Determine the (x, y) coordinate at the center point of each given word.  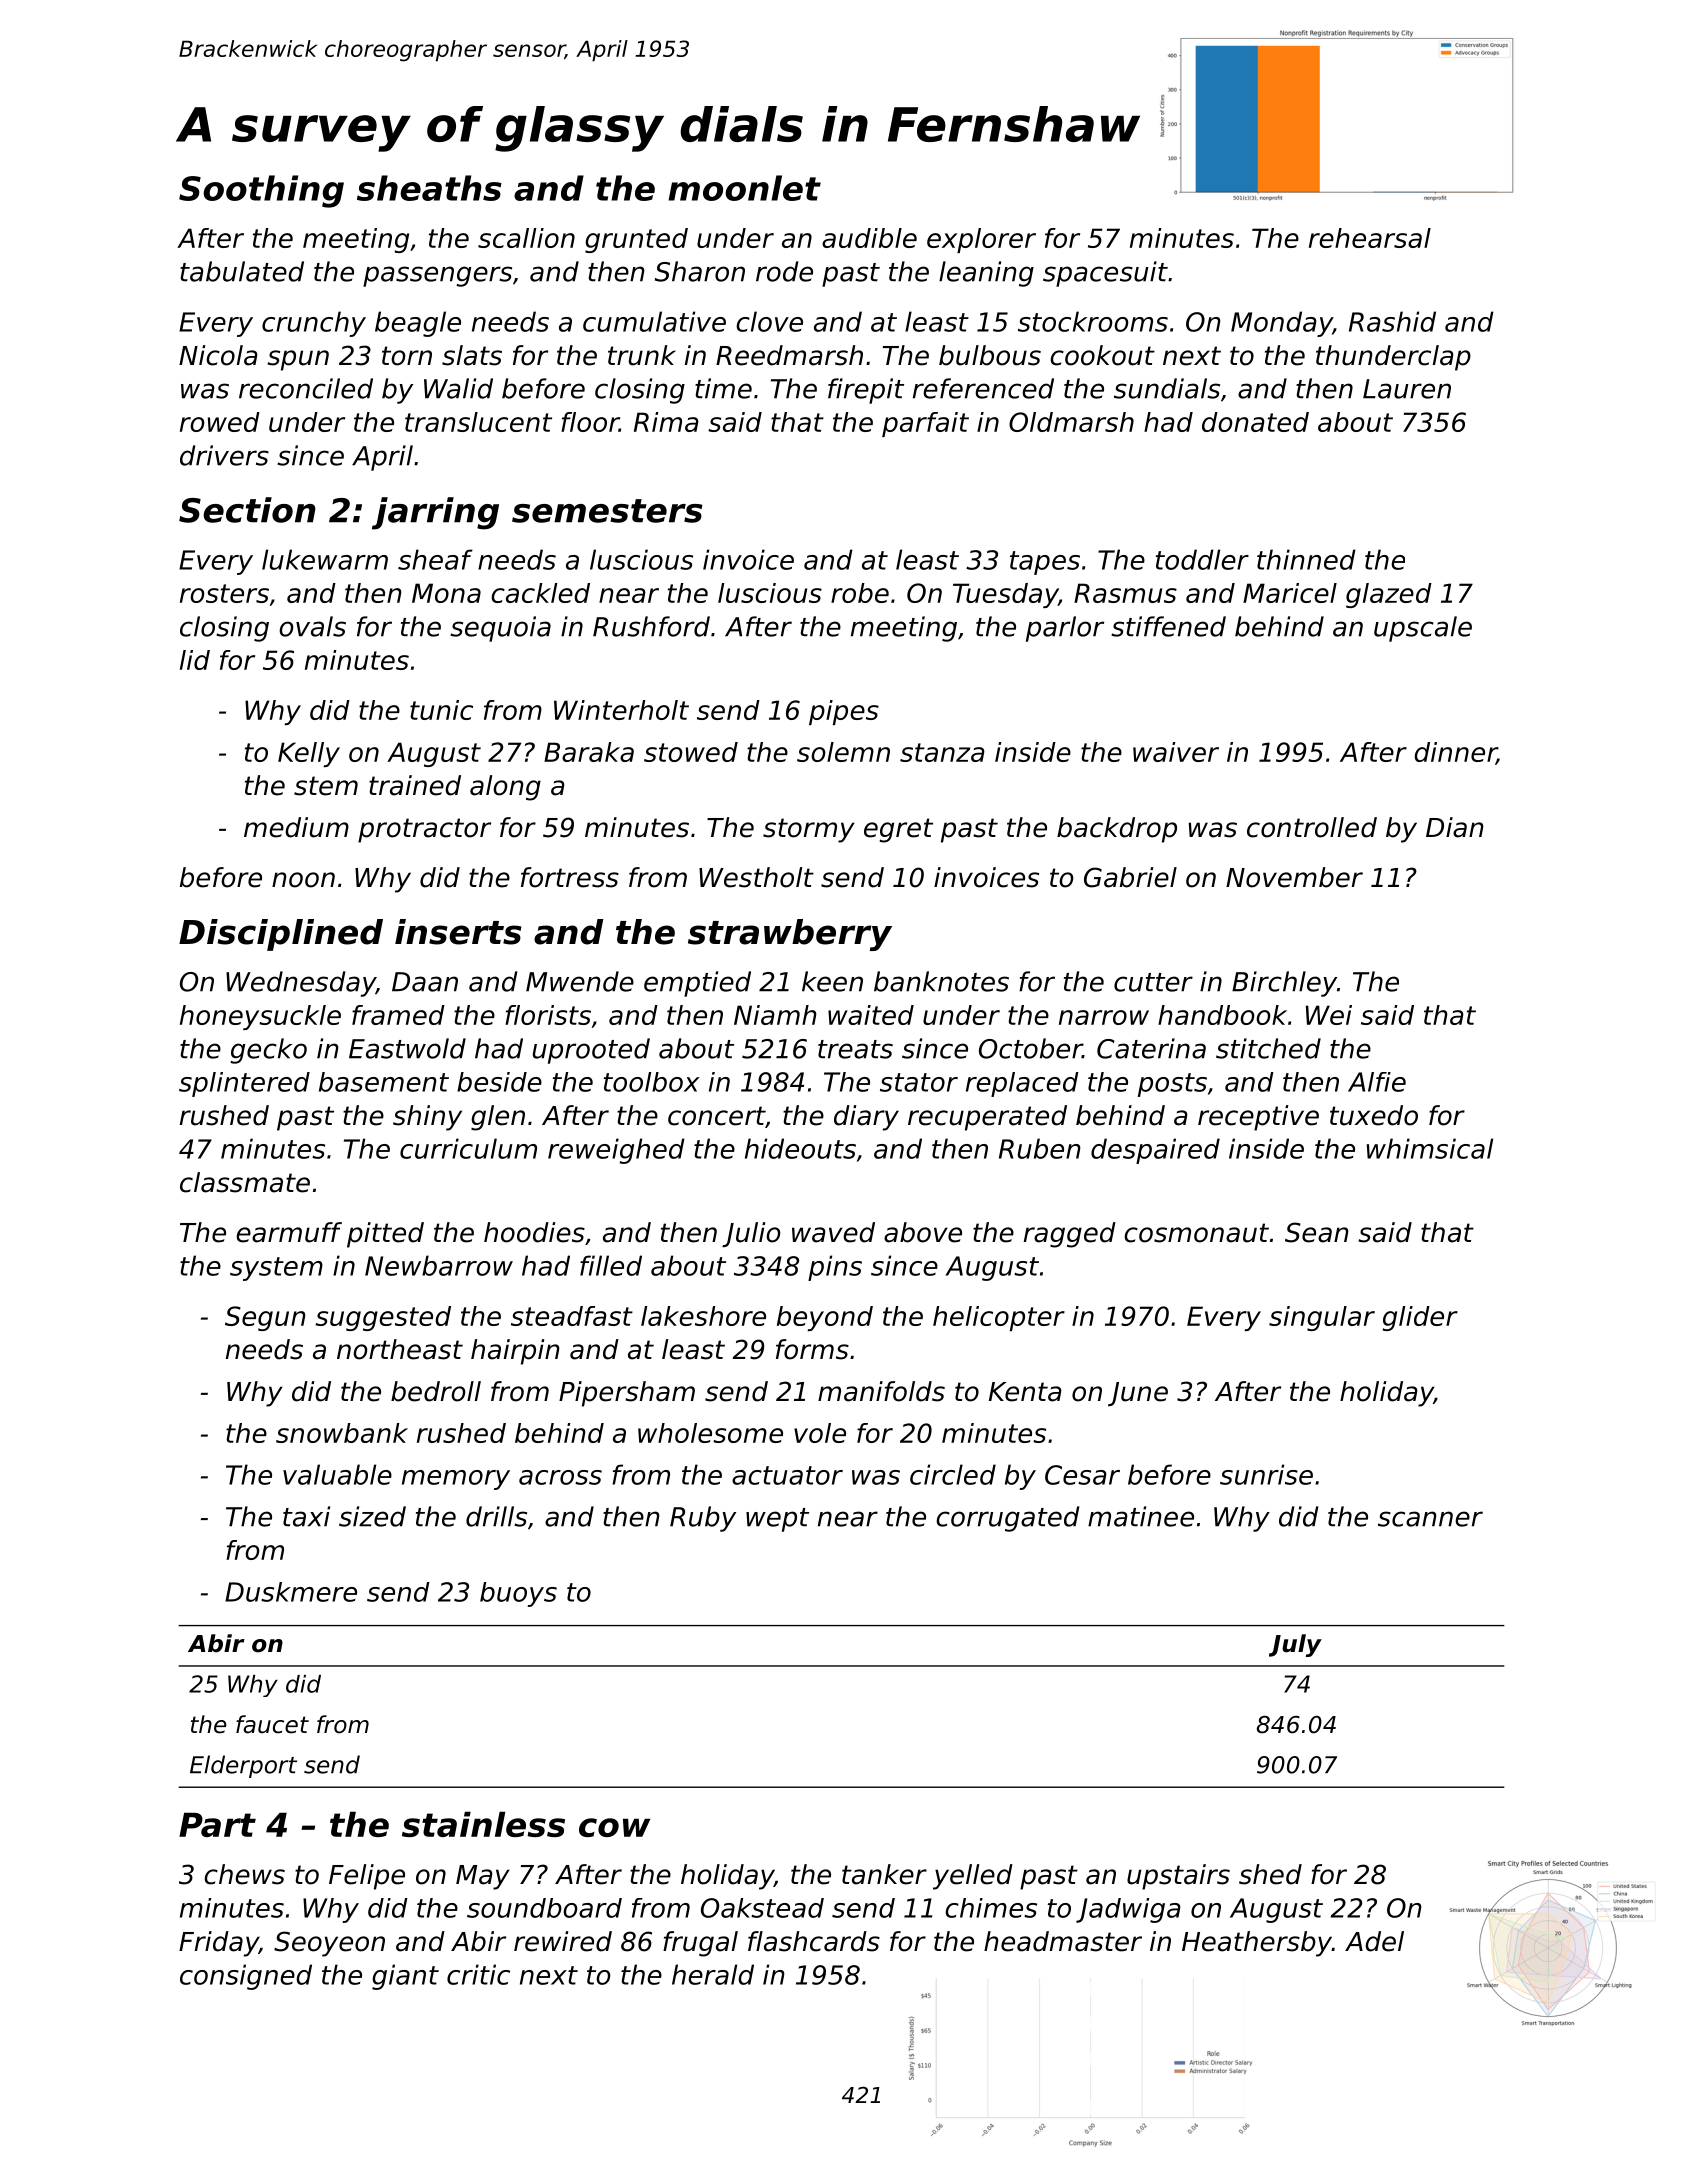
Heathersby (1257, 1944)
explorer (981, 240)
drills (496, 1516)
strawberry (790, 935)
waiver (1176, 752)
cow (614, 1827)
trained (415, 785)
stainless (483, 1824)
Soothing (261, 191)
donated (1255, 422)
